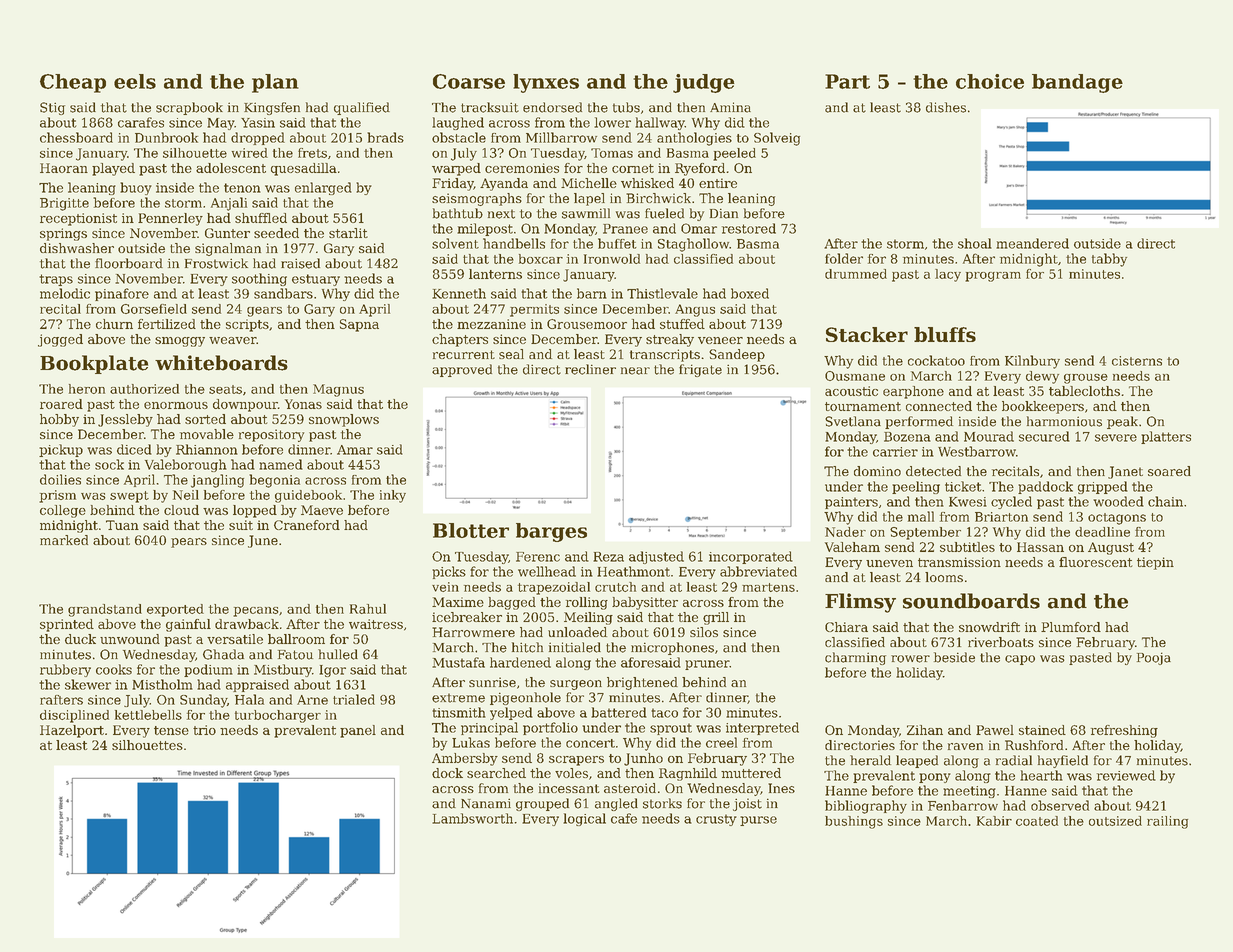 The image size is (1233, 952). I want to click on approved, so click(462, 370).
